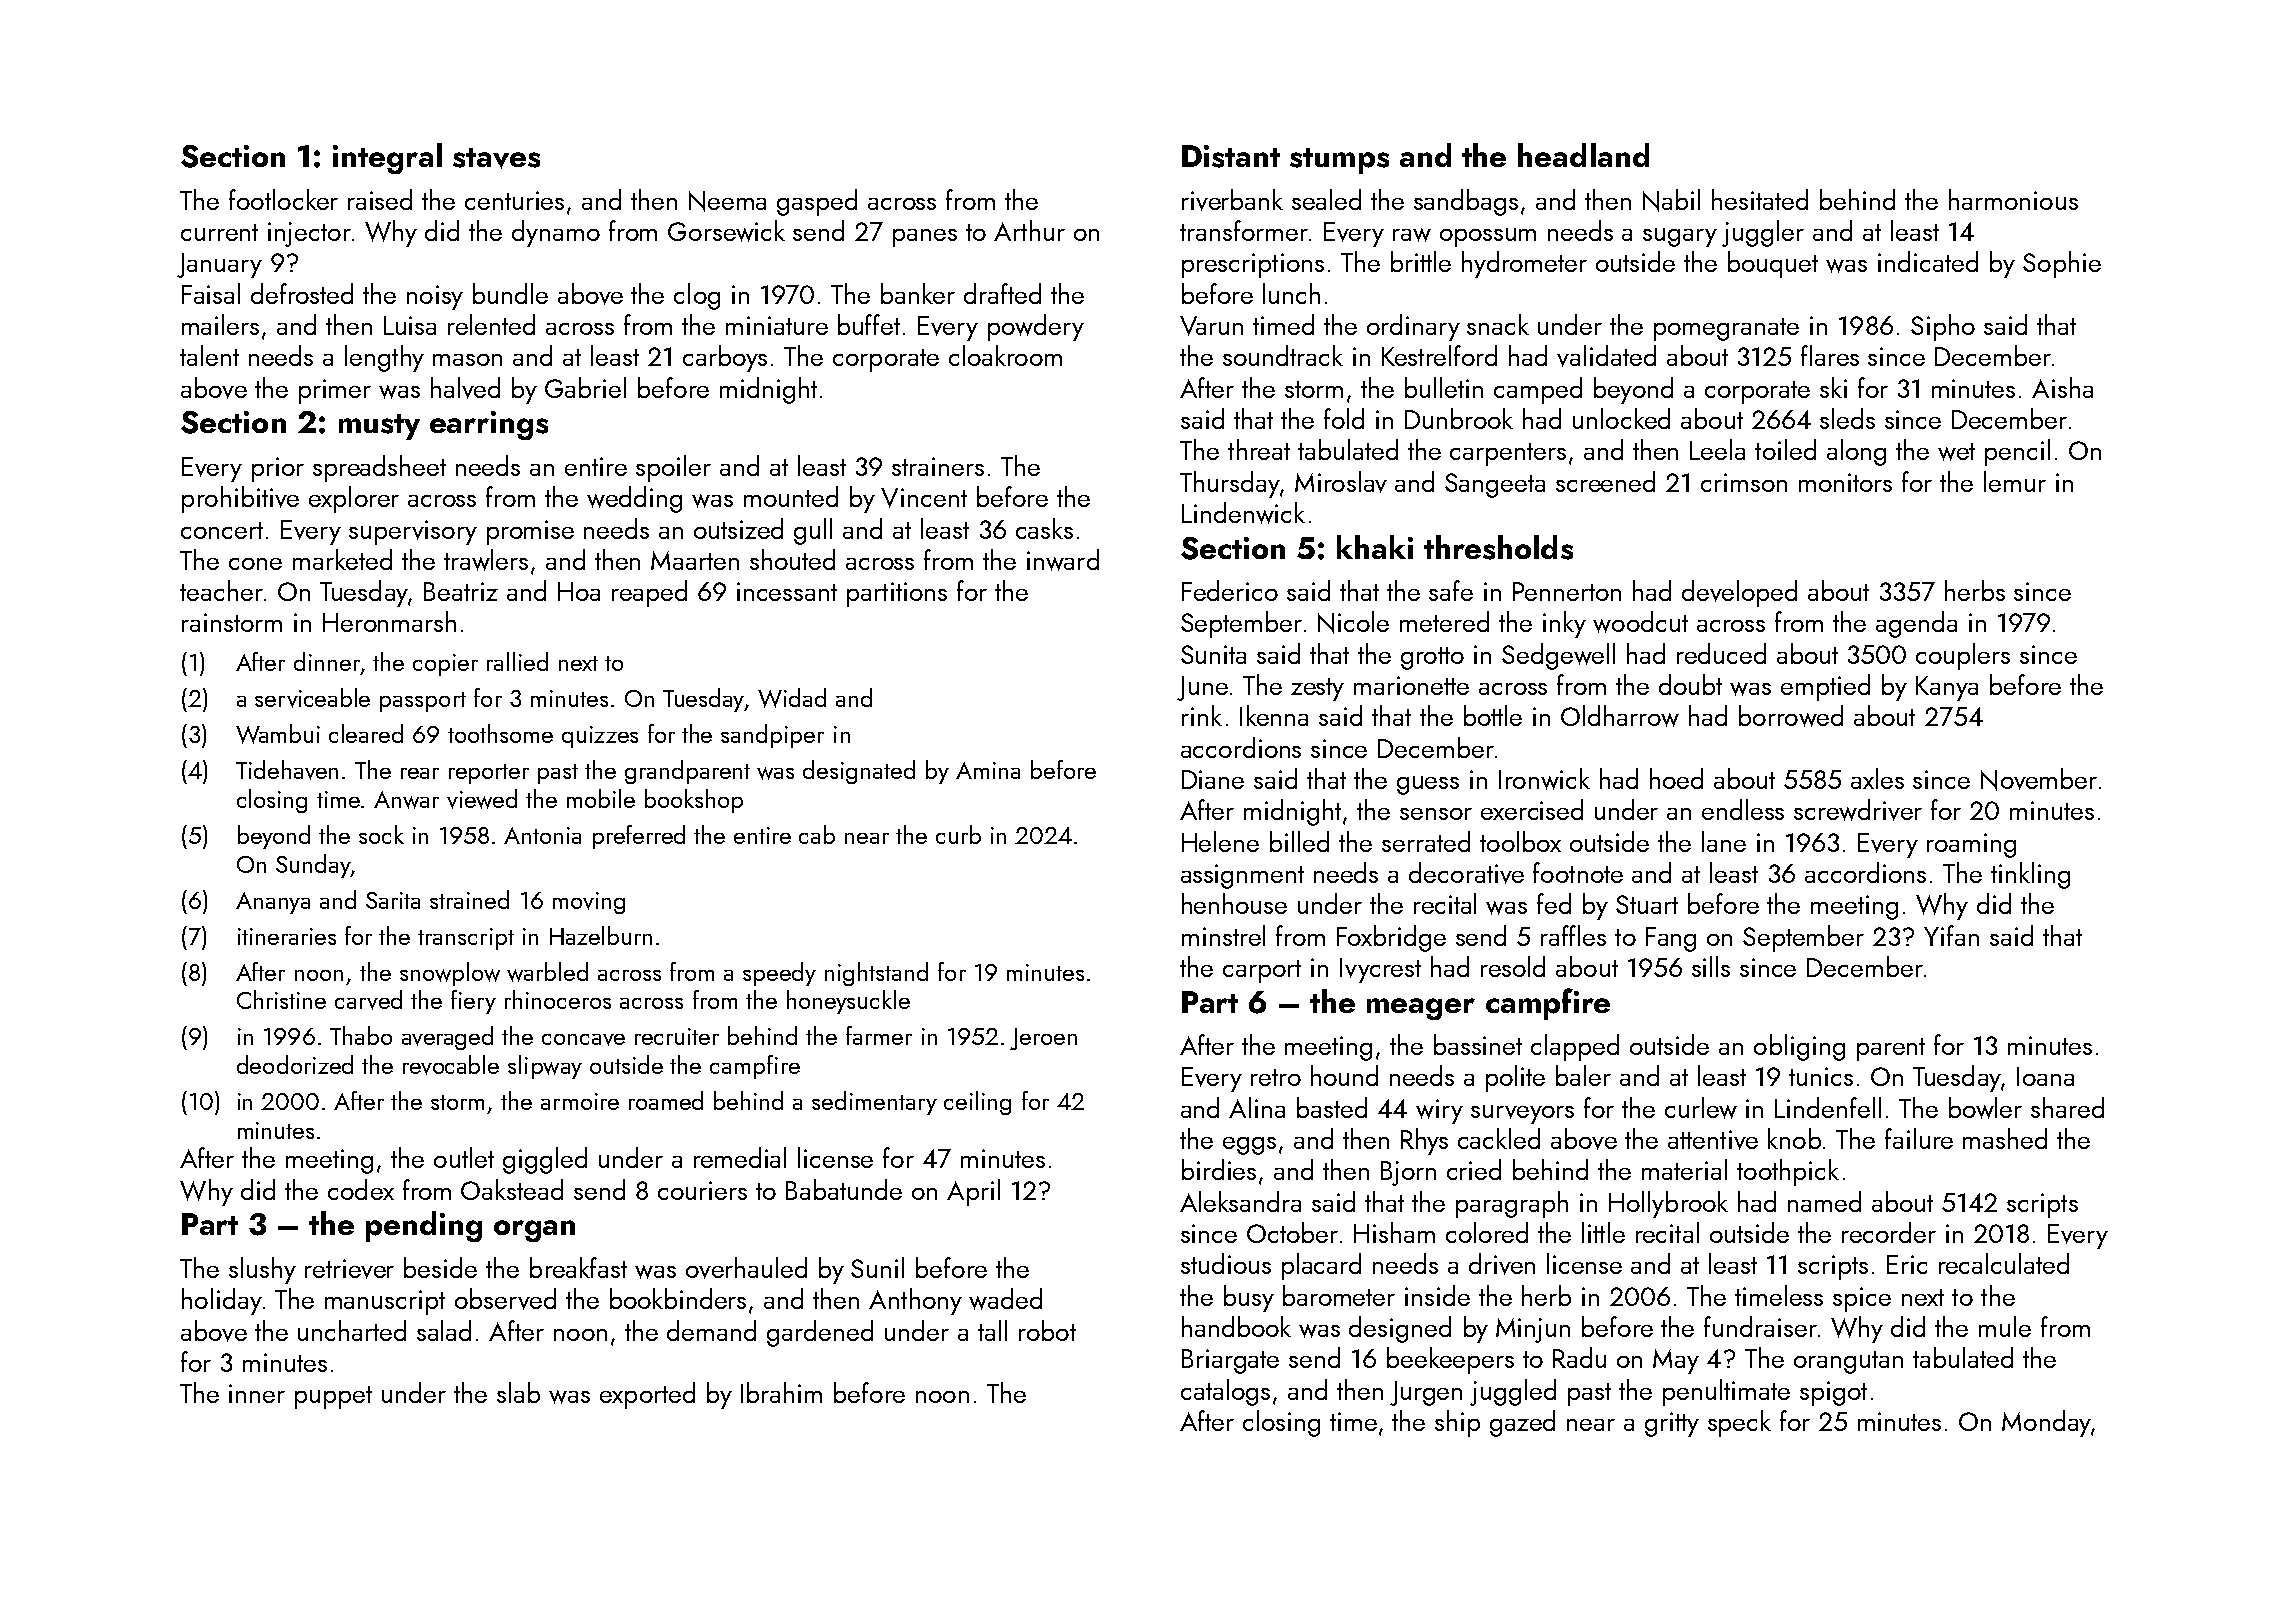 The height and width of the page is (1620, 2292). Describe the element at coordinates (2015, 481) in the page. I see `lemur` at that location.
